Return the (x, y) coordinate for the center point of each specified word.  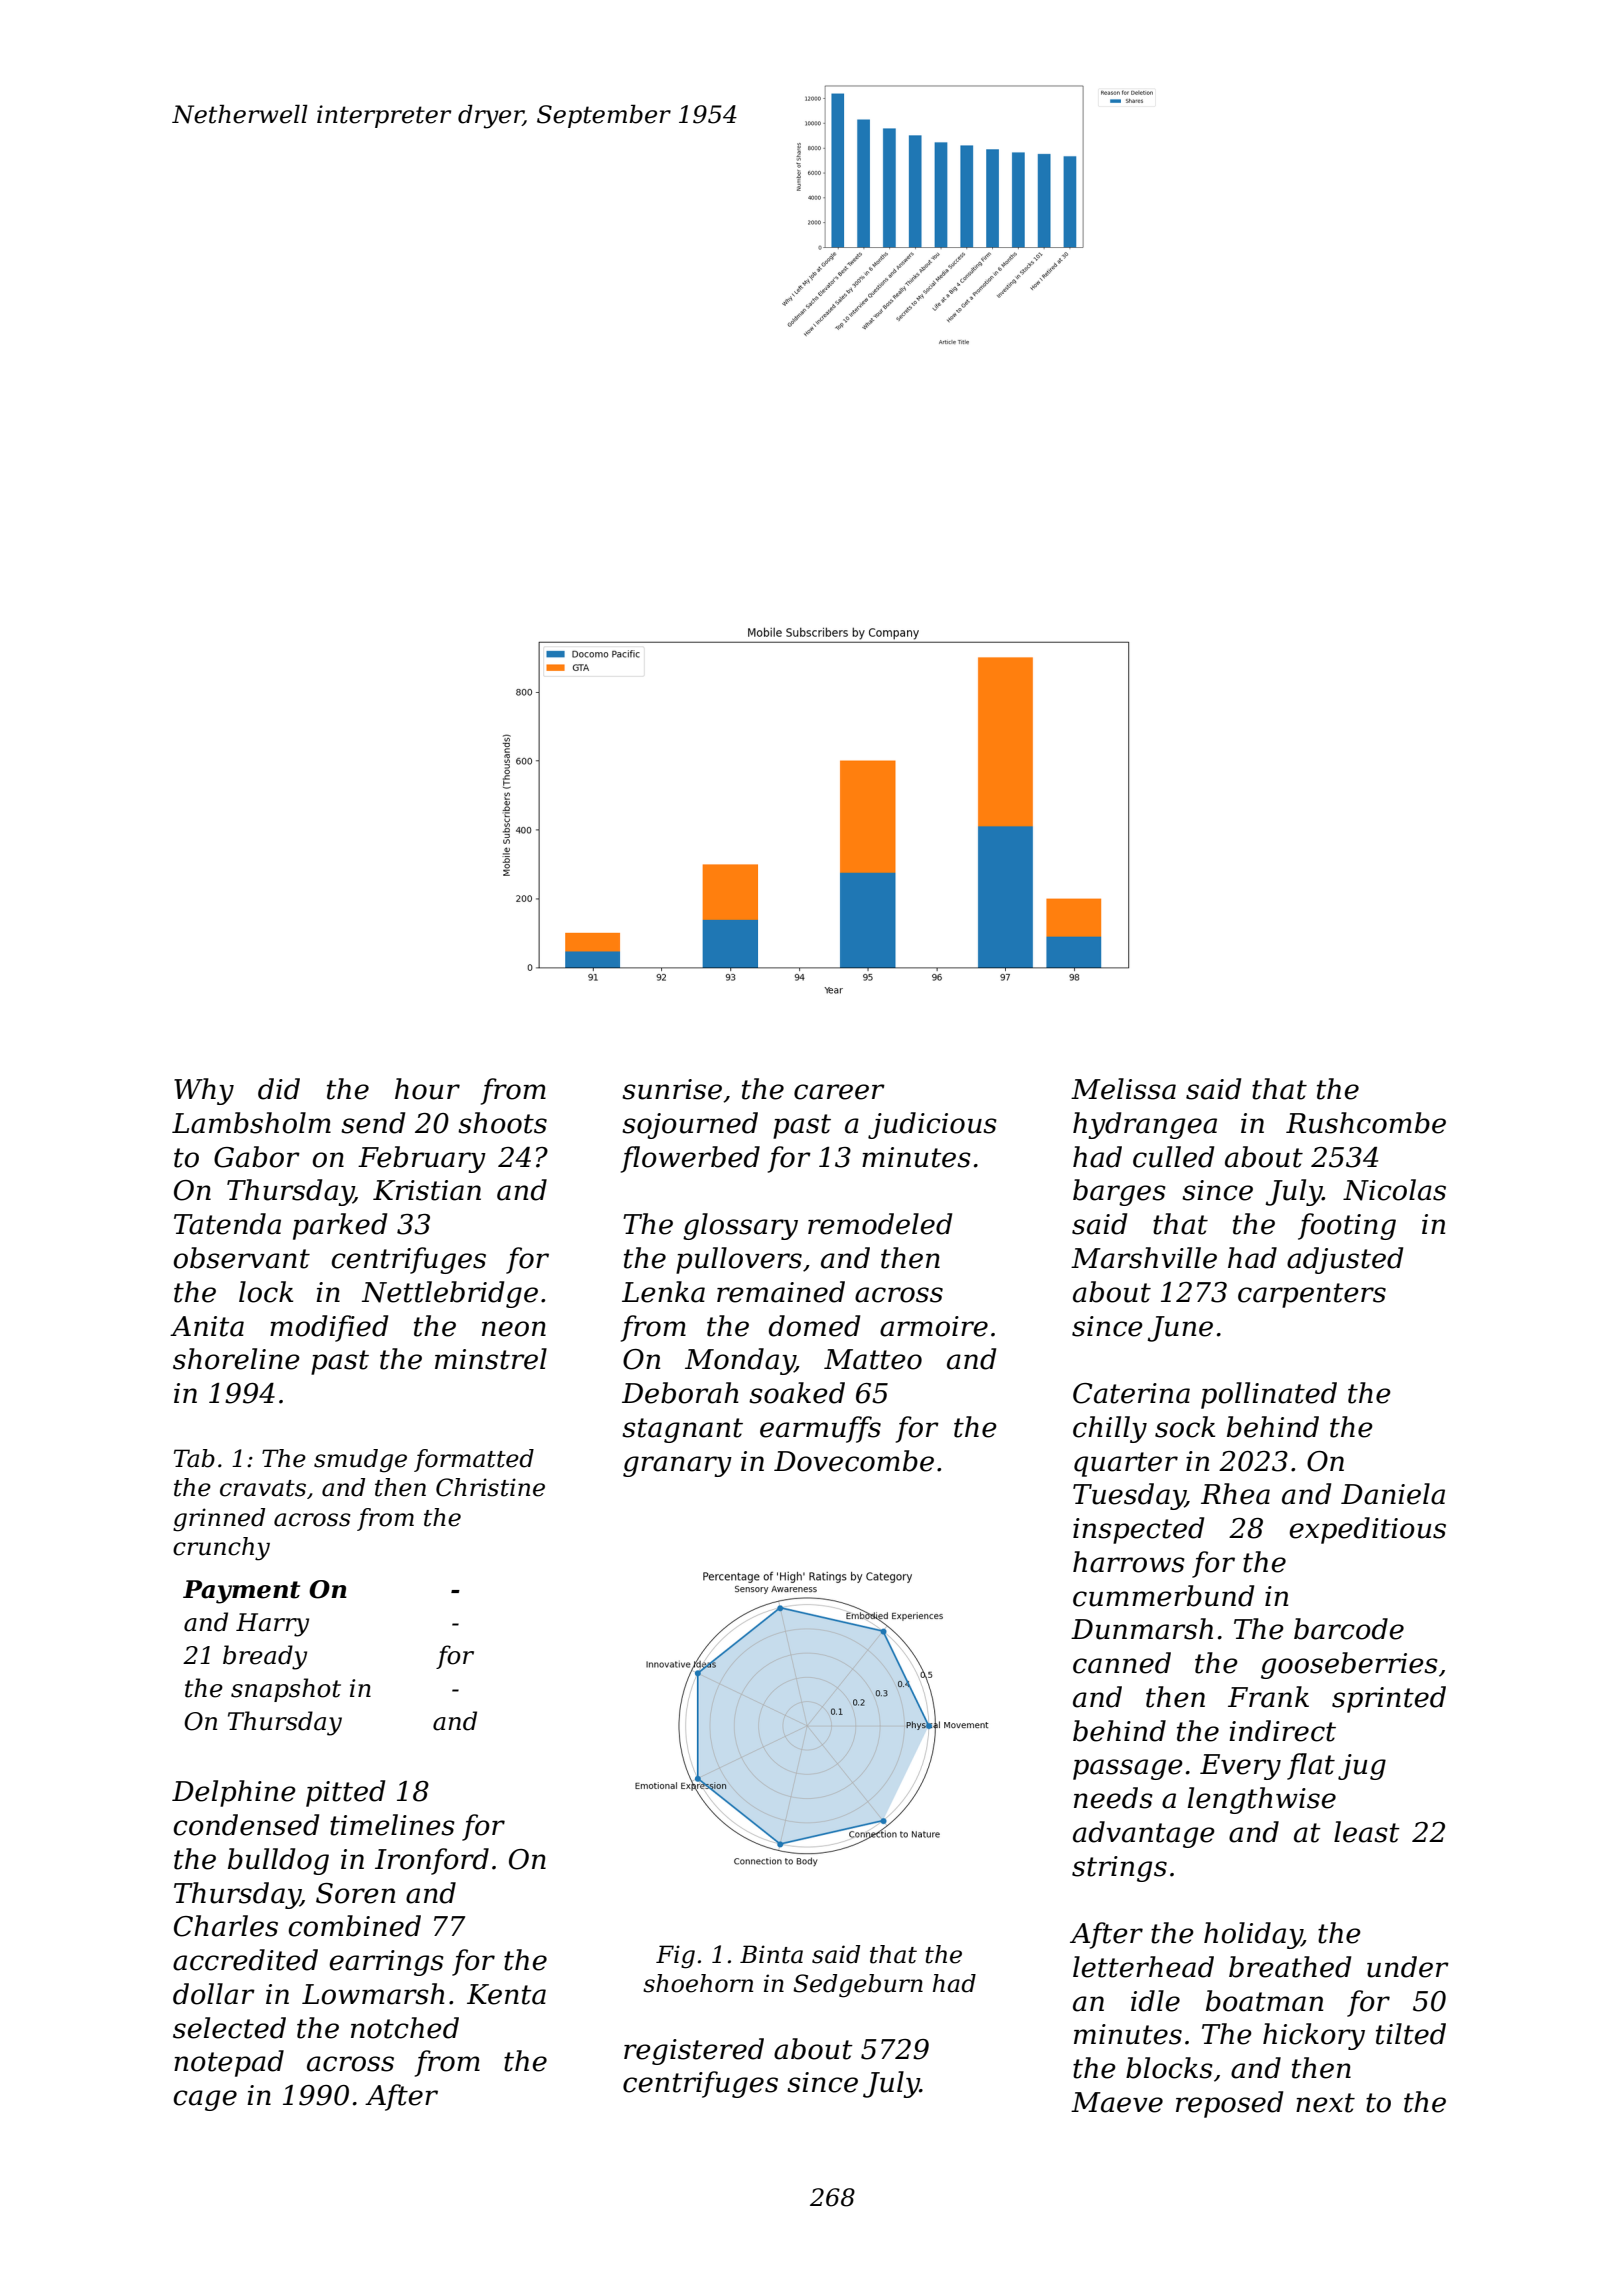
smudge (360, 1461)
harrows (1129, 1562)
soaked (797, 1393)
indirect (1282, 1731)
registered (694, 2051)
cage (205, 2100)
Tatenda (227, 1224)
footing (1347, 1226)
